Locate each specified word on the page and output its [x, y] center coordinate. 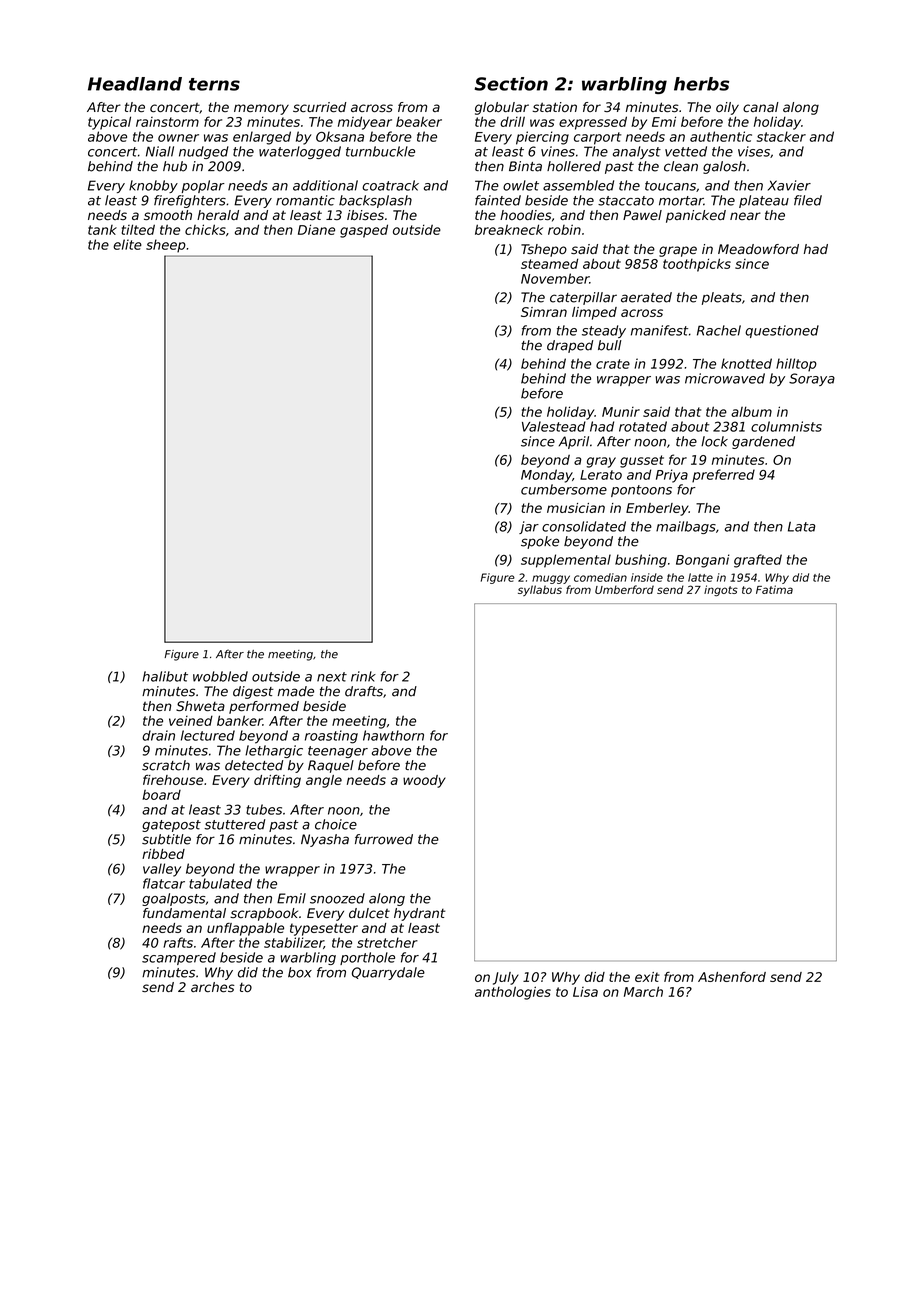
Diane [316, 229]
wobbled [220, 676]
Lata [801, 526]
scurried [319, 107]
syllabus [540, 590]
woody [424, 781]
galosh [724, 167]
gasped [364, 231]
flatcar [164, 883]
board [161, 795]
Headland [135, 84]
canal [761, 107]
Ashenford [732, 977]
